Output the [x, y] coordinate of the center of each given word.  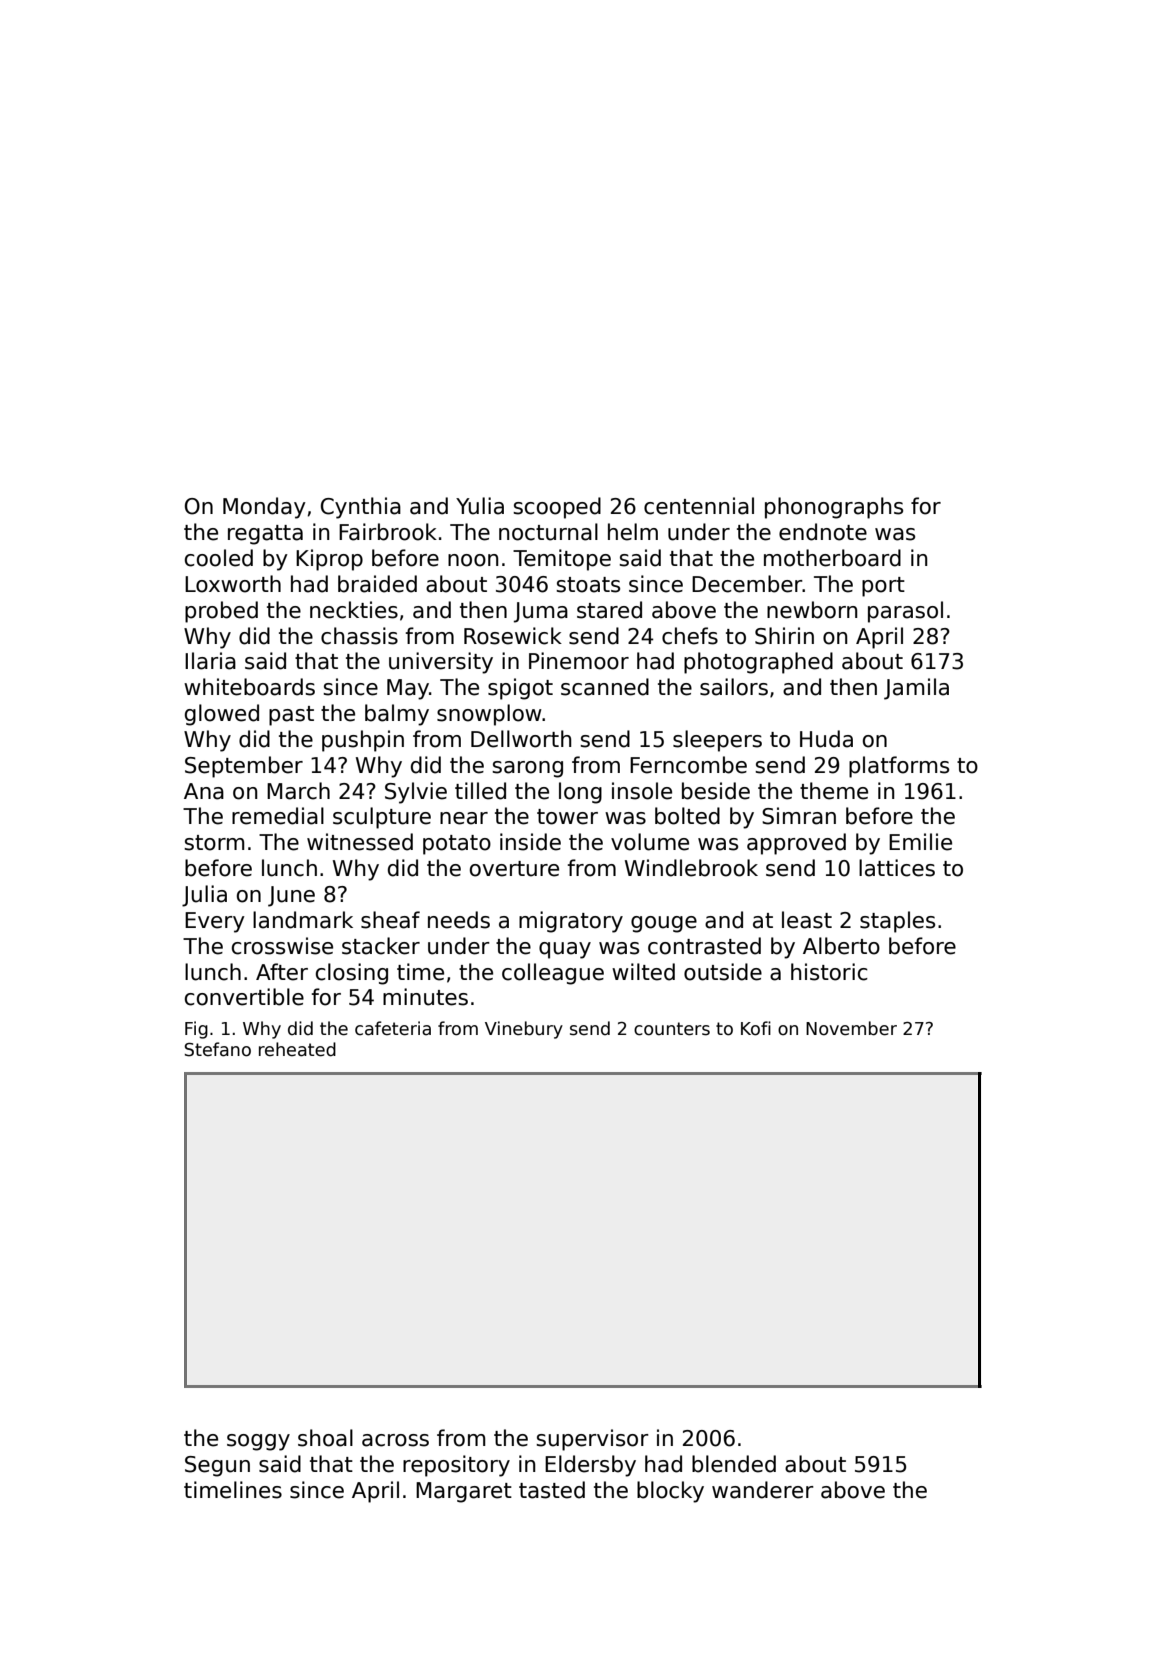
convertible [244, 997]
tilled [480, 791]
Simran [799, 816]
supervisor [592, 1440]
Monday [264, 508]
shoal [325, 1438]
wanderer [763, 1490]
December [747, 584]
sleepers [717, 741]
